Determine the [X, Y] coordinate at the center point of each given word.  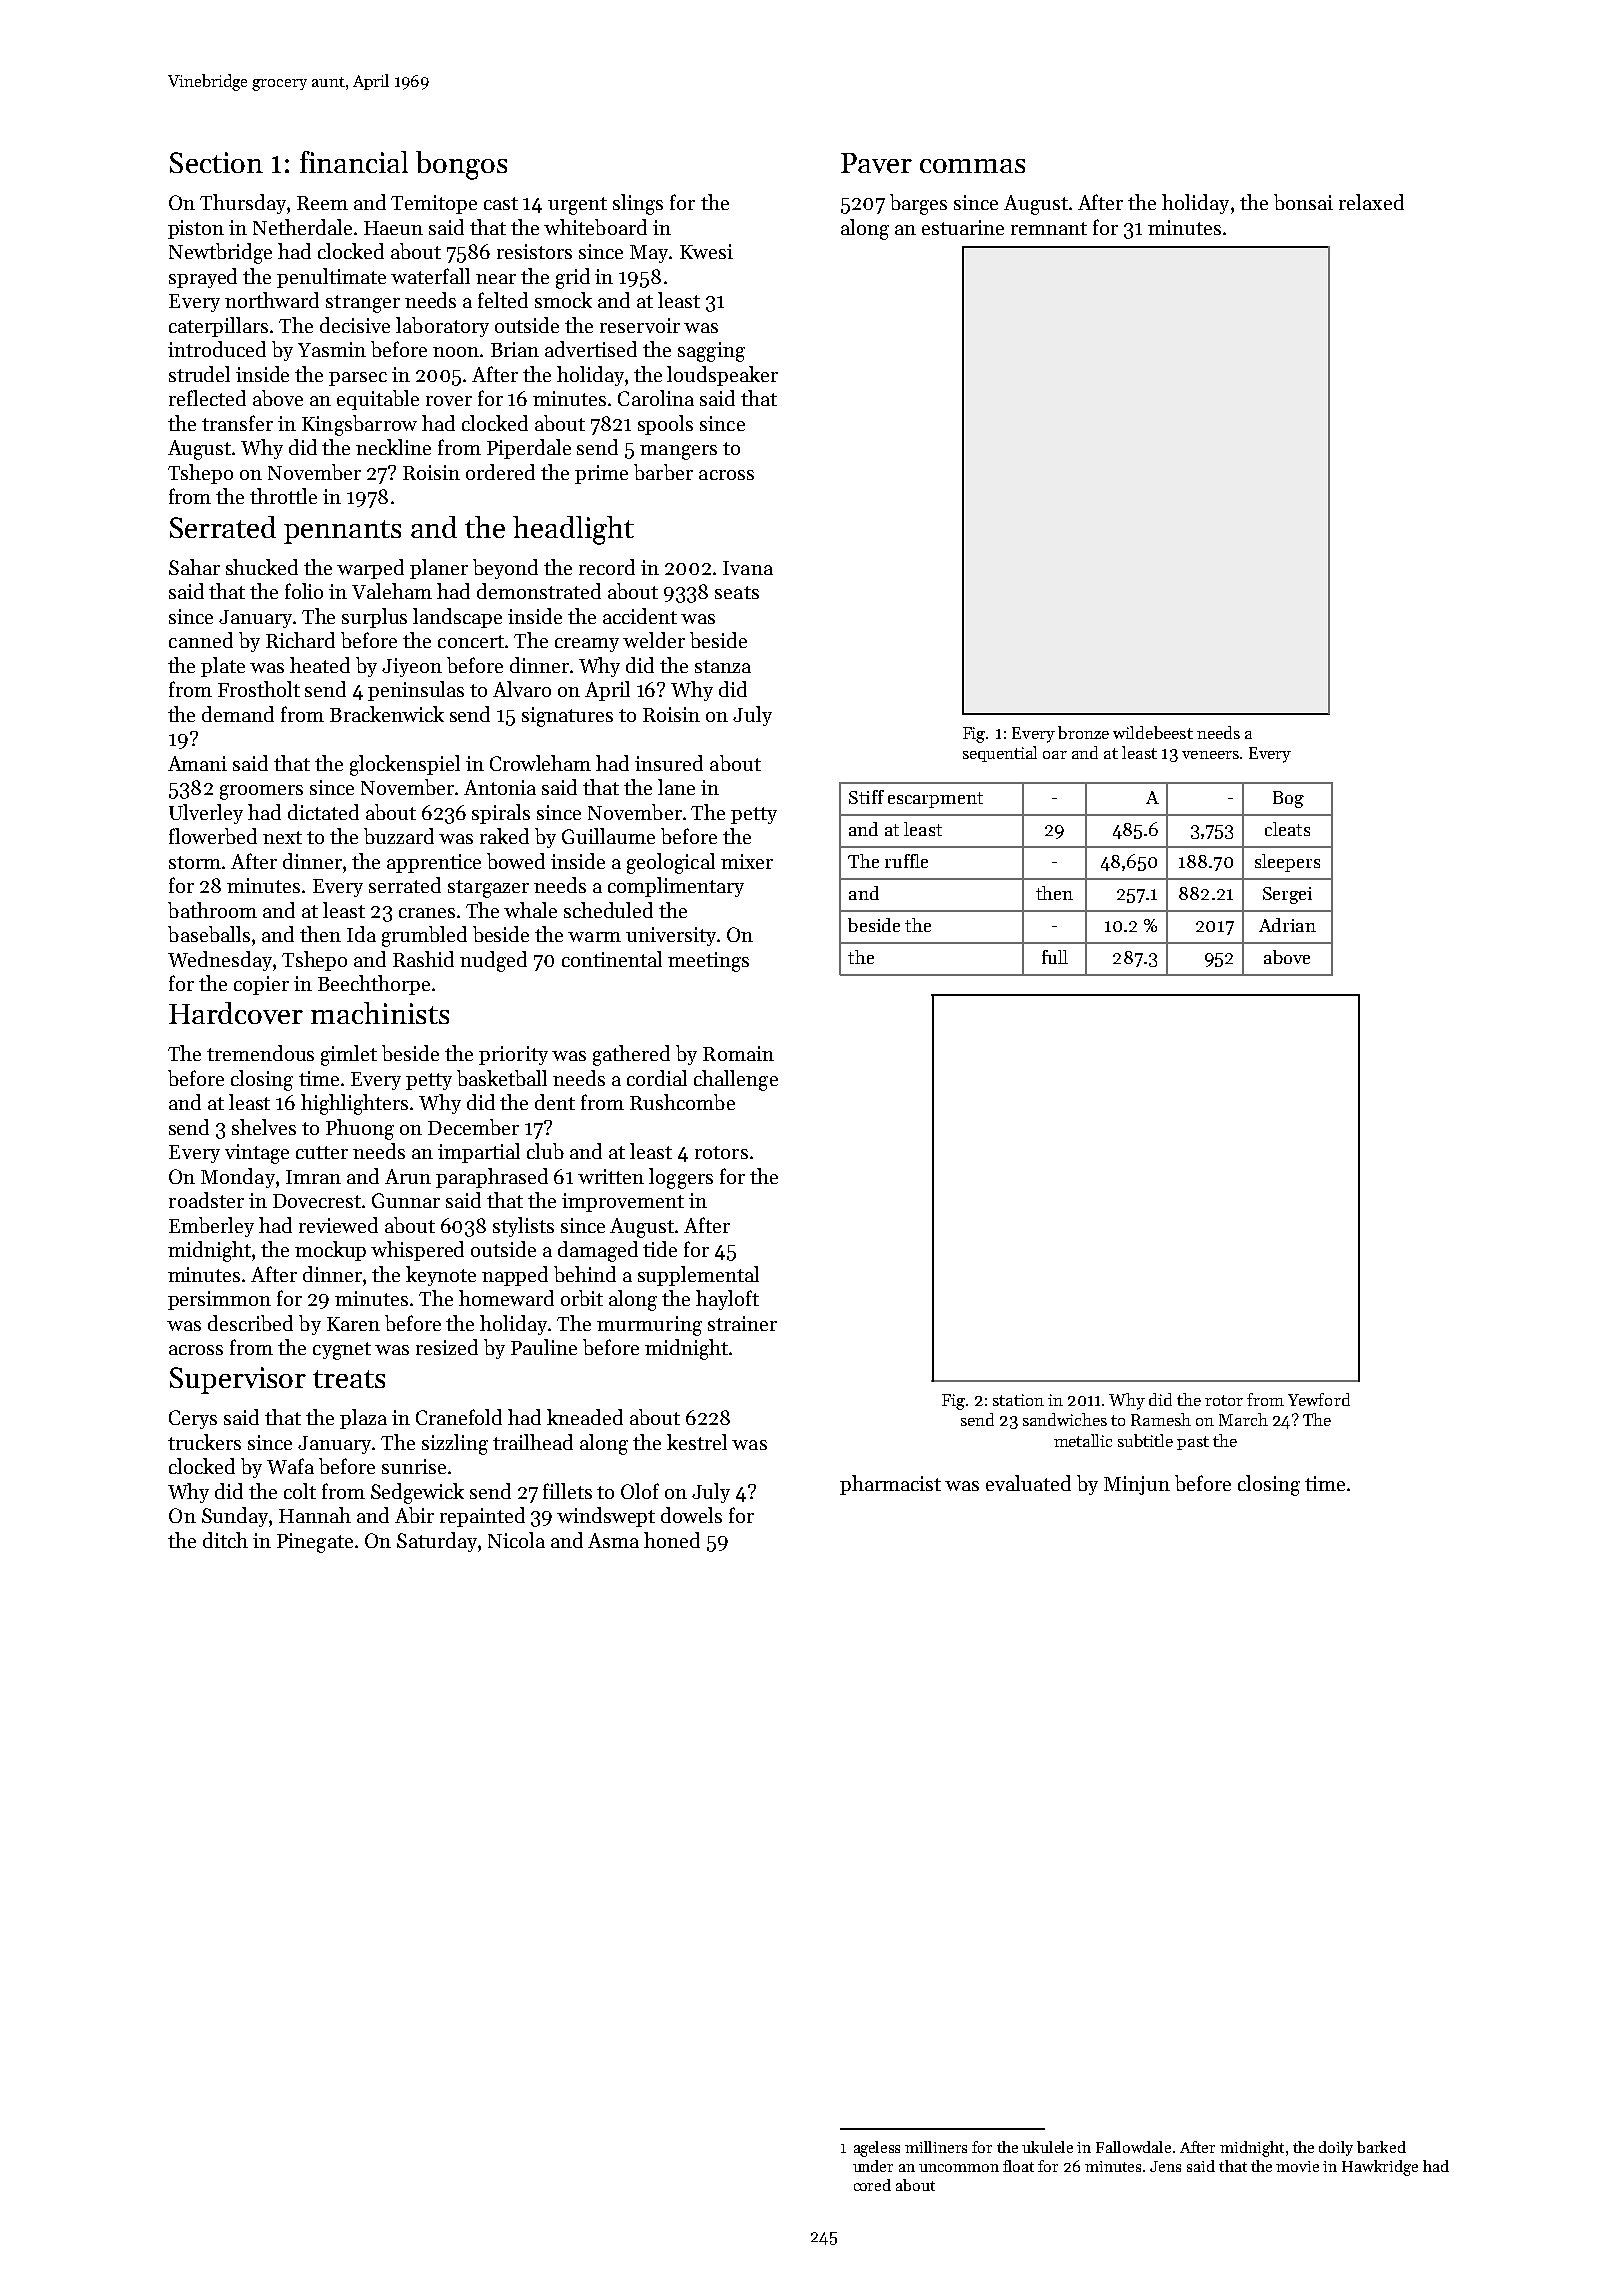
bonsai [1303, 202]
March [1243, 1419]
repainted [482, 1517]
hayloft [727, 1300]
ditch [225, 1540]
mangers [678, 452]
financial [354, 162]
